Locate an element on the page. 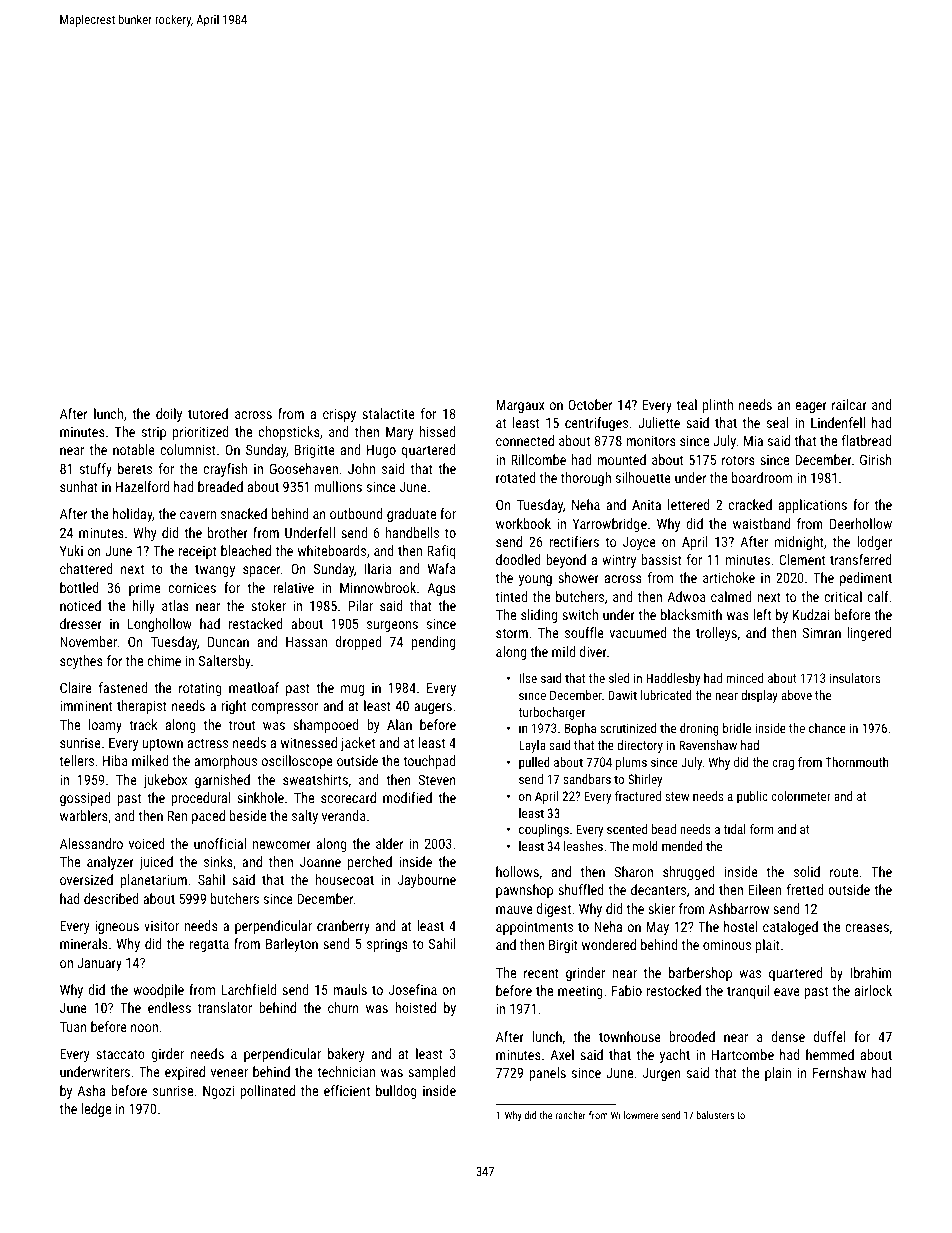  Steven is located at coordinates (437, 779).
